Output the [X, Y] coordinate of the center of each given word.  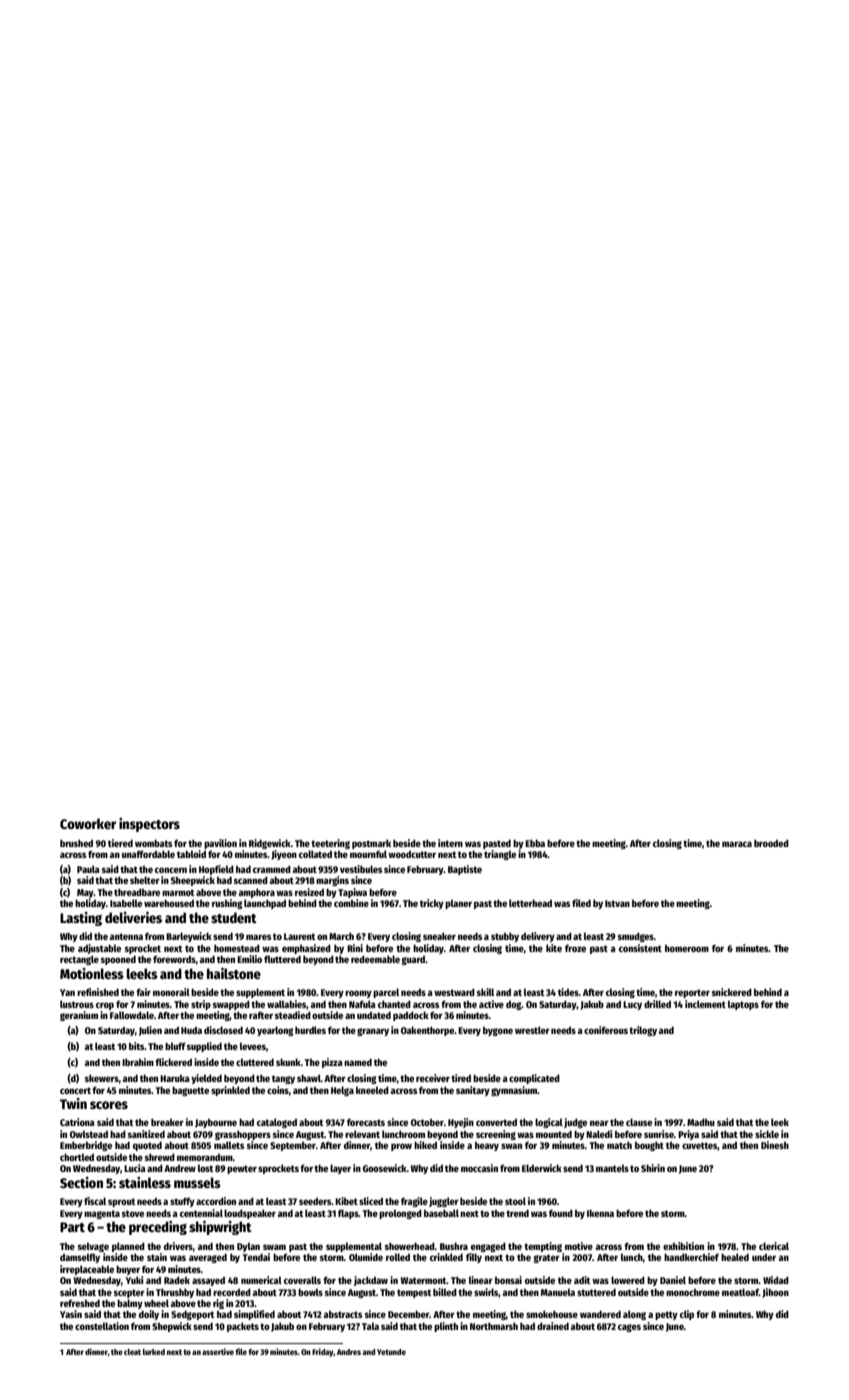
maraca [737, 844]
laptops [743, 1005]
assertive [218, 1351]
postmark [371, 844]
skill [485, 992]
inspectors [149, 825]
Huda [191, 1030]
